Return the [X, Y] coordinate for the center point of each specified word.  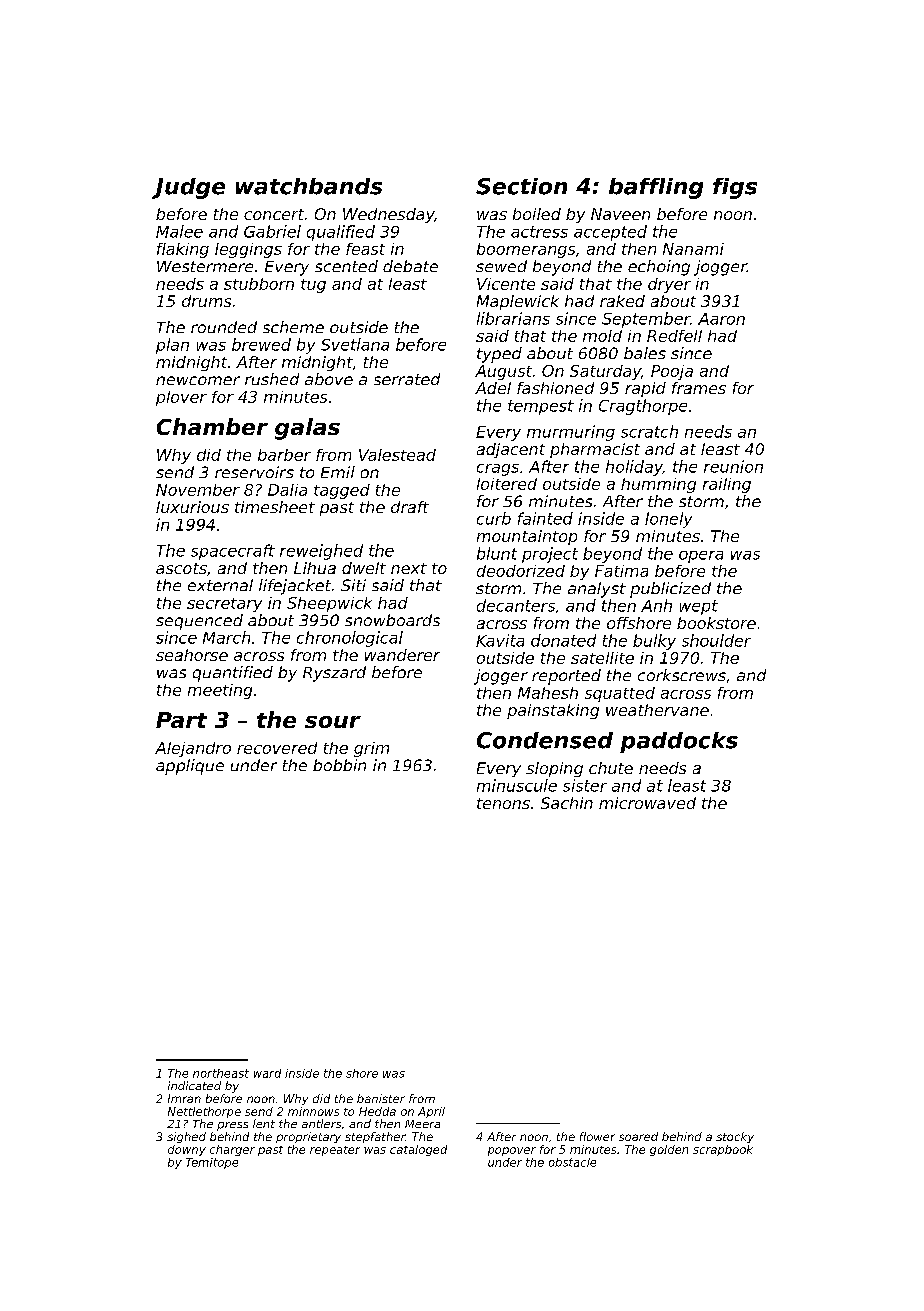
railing [727, 485]
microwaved [647, 803]
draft [410, 507]
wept [699, 607]
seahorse [192, 655]
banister [381, 1098]
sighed [186, 1137]
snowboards [392, 620]
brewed [261, 344]
